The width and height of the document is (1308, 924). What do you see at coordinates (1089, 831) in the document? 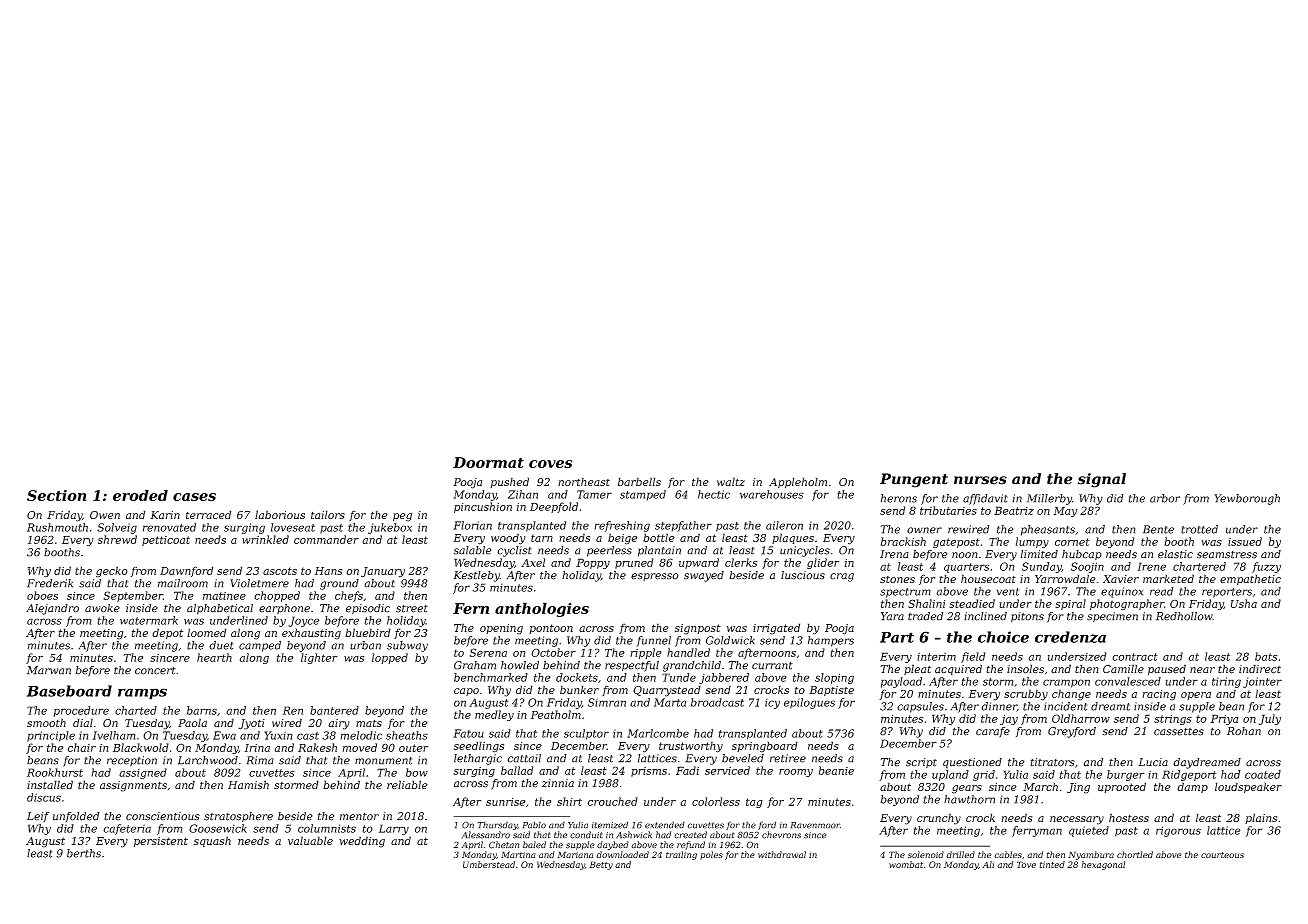
I see `quieted` at bounding box center [1089, 831].
